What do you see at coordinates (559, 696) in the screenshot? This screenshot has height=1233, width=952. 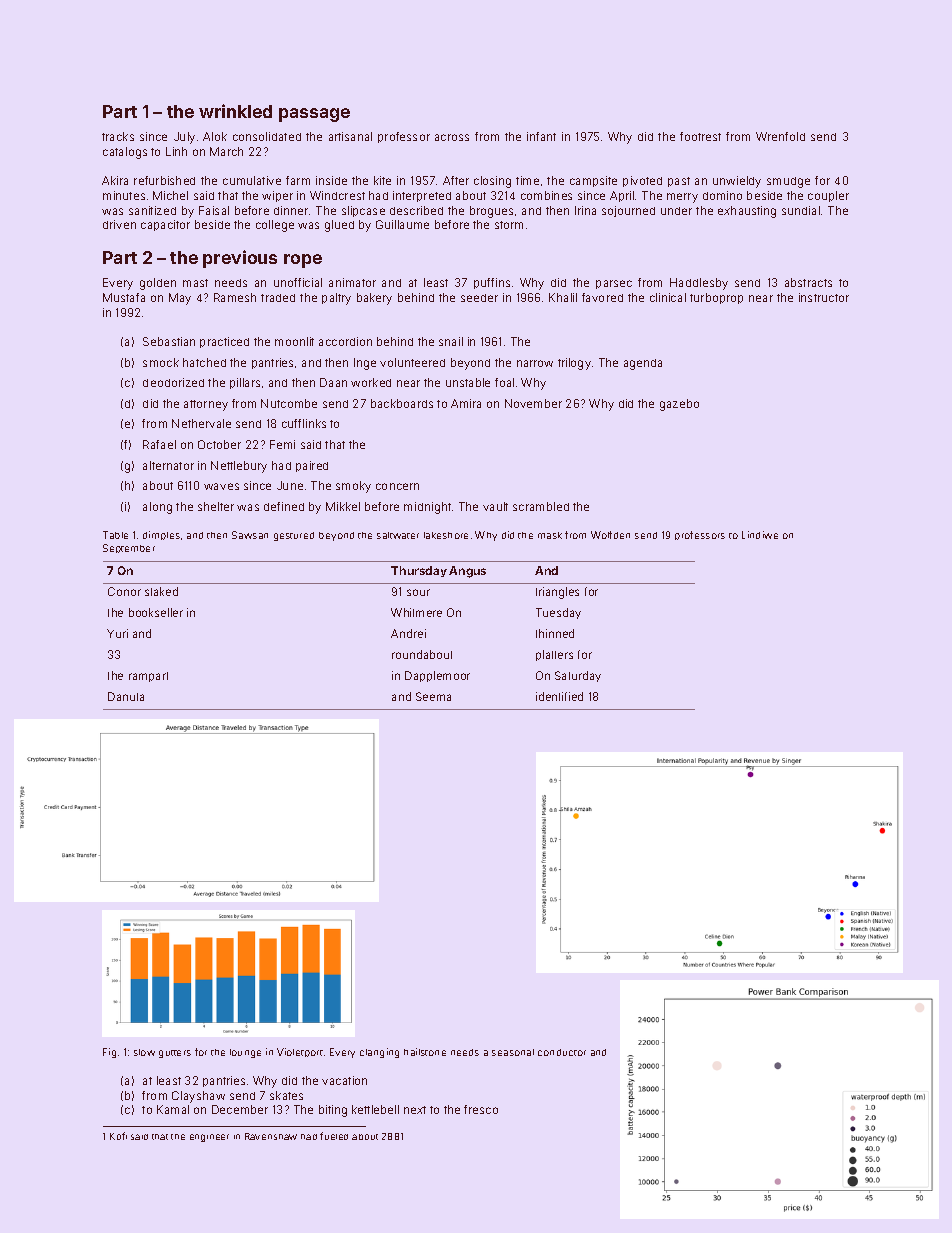 I see `identified` at bounding box center [559, 696].
